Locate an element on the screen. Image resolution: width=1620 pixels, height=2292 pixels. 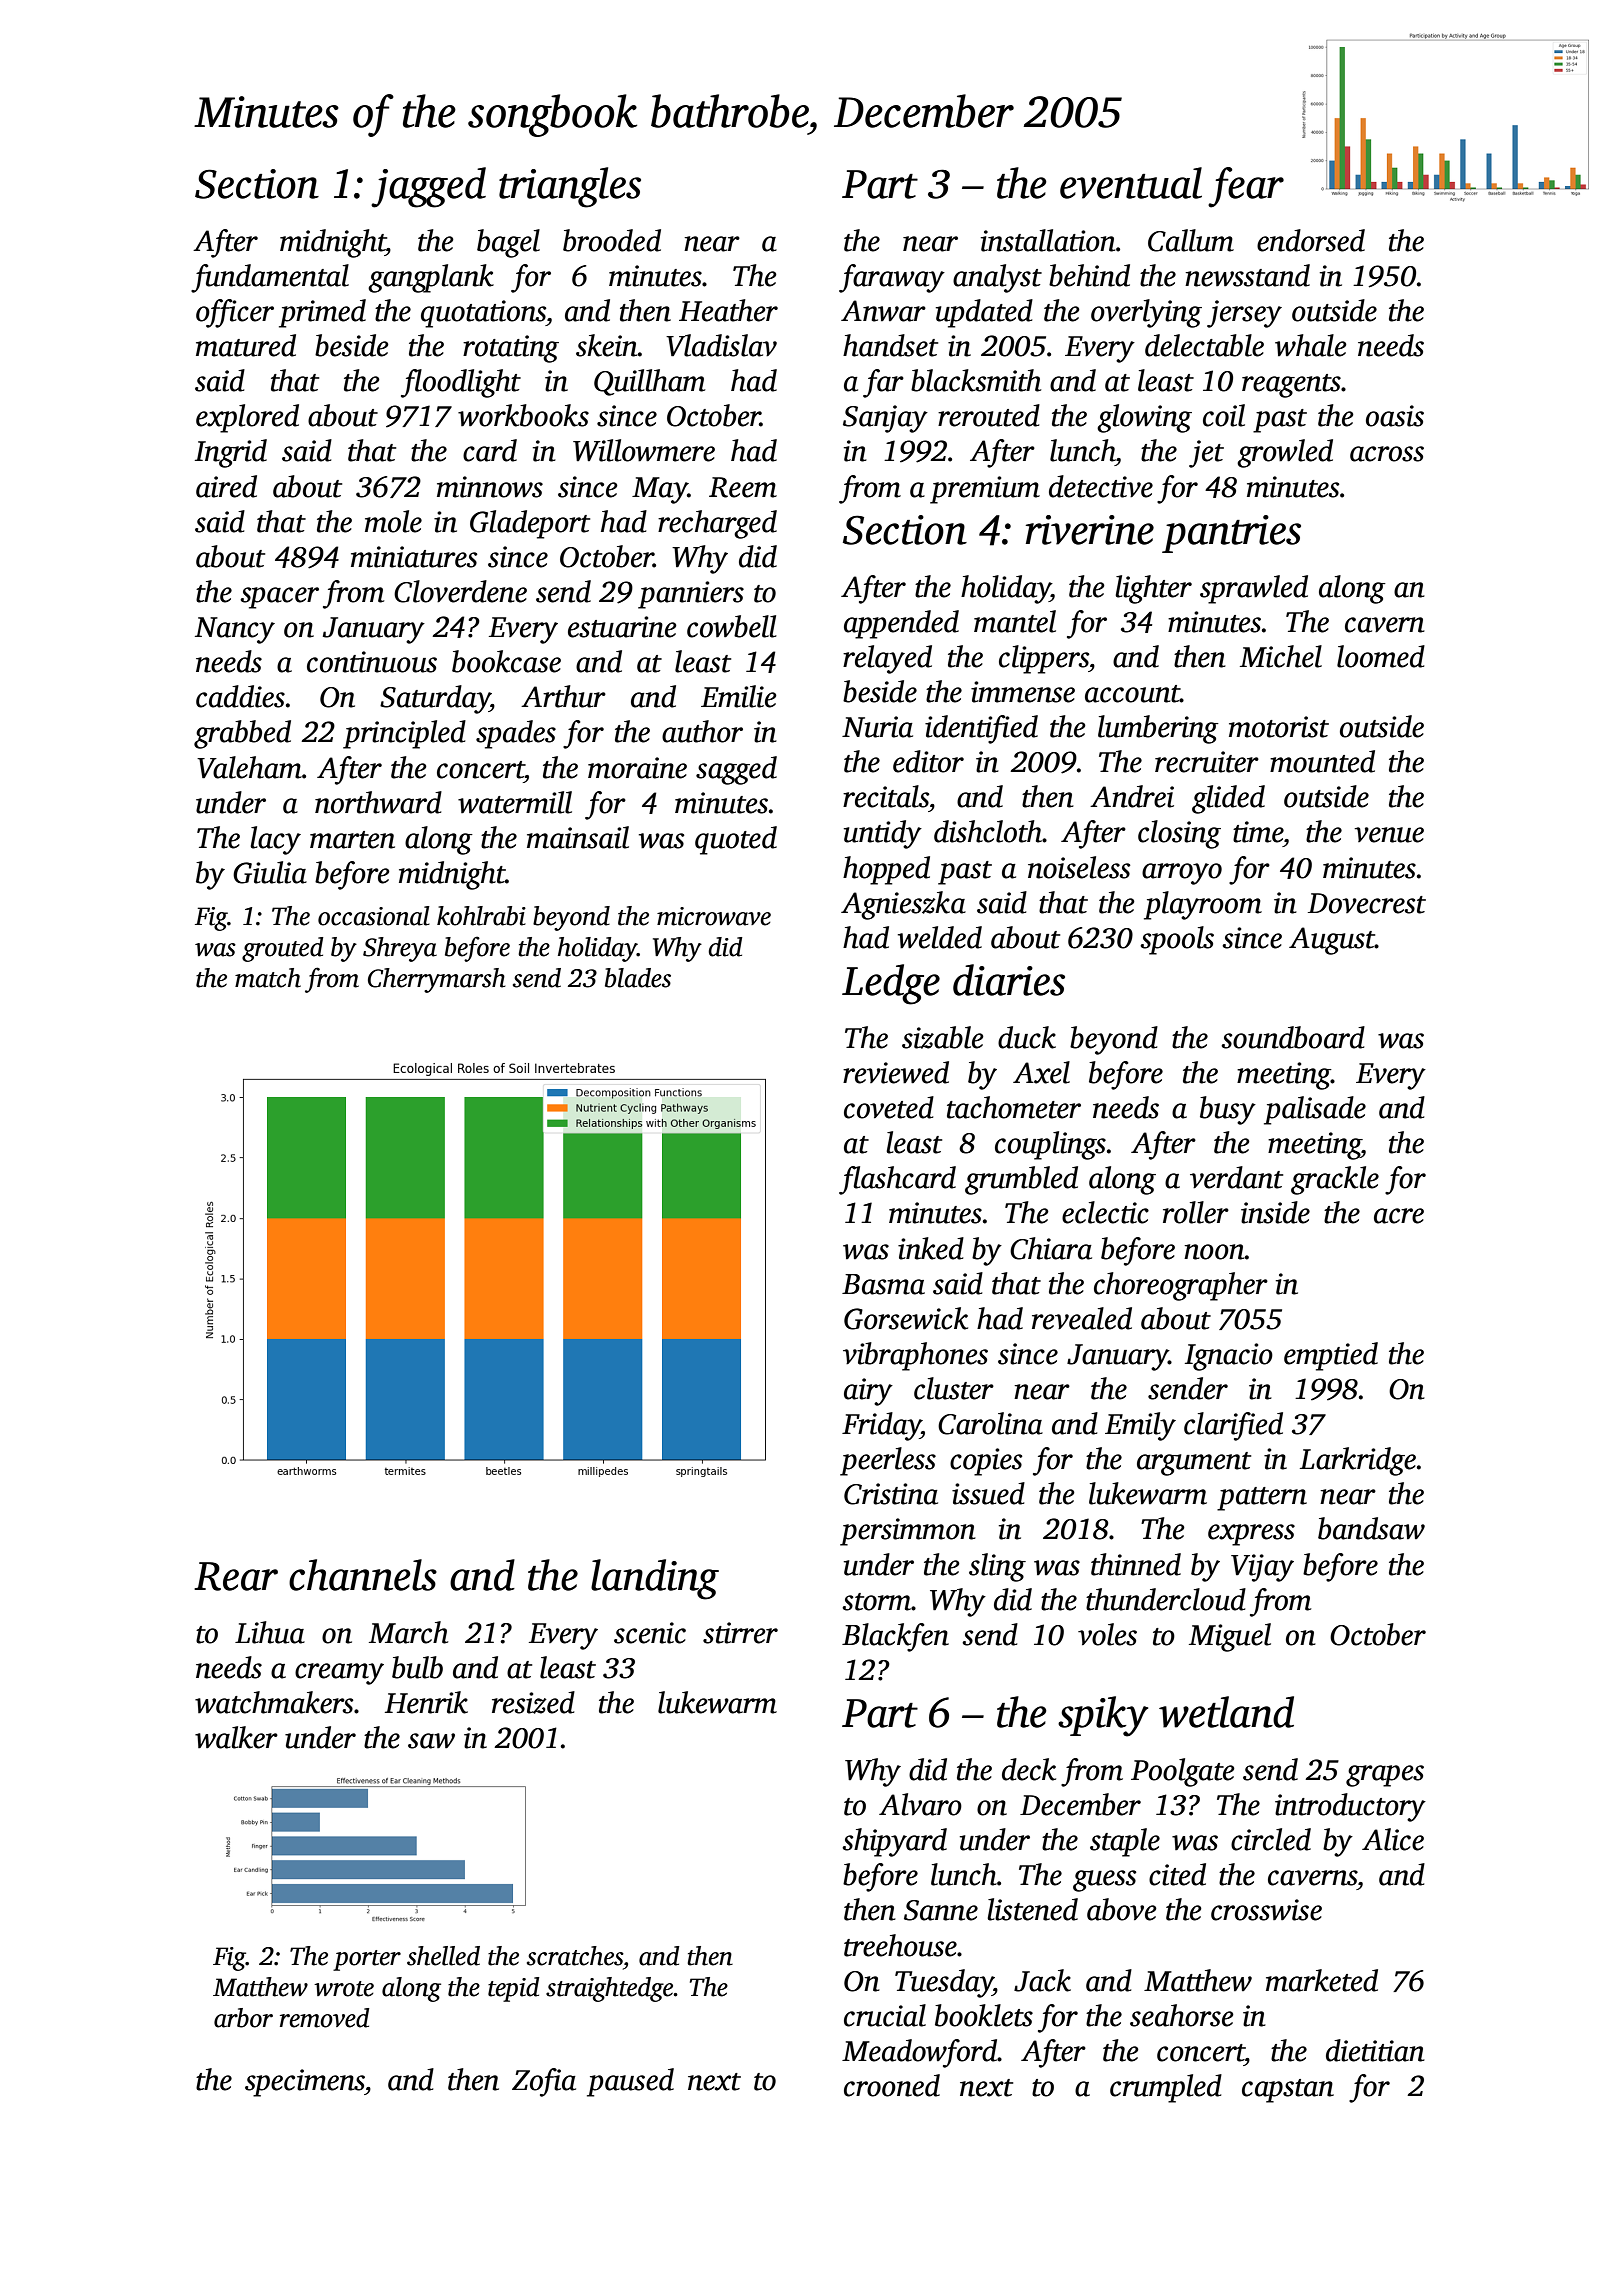
match is located at coordinates (268, 978).
